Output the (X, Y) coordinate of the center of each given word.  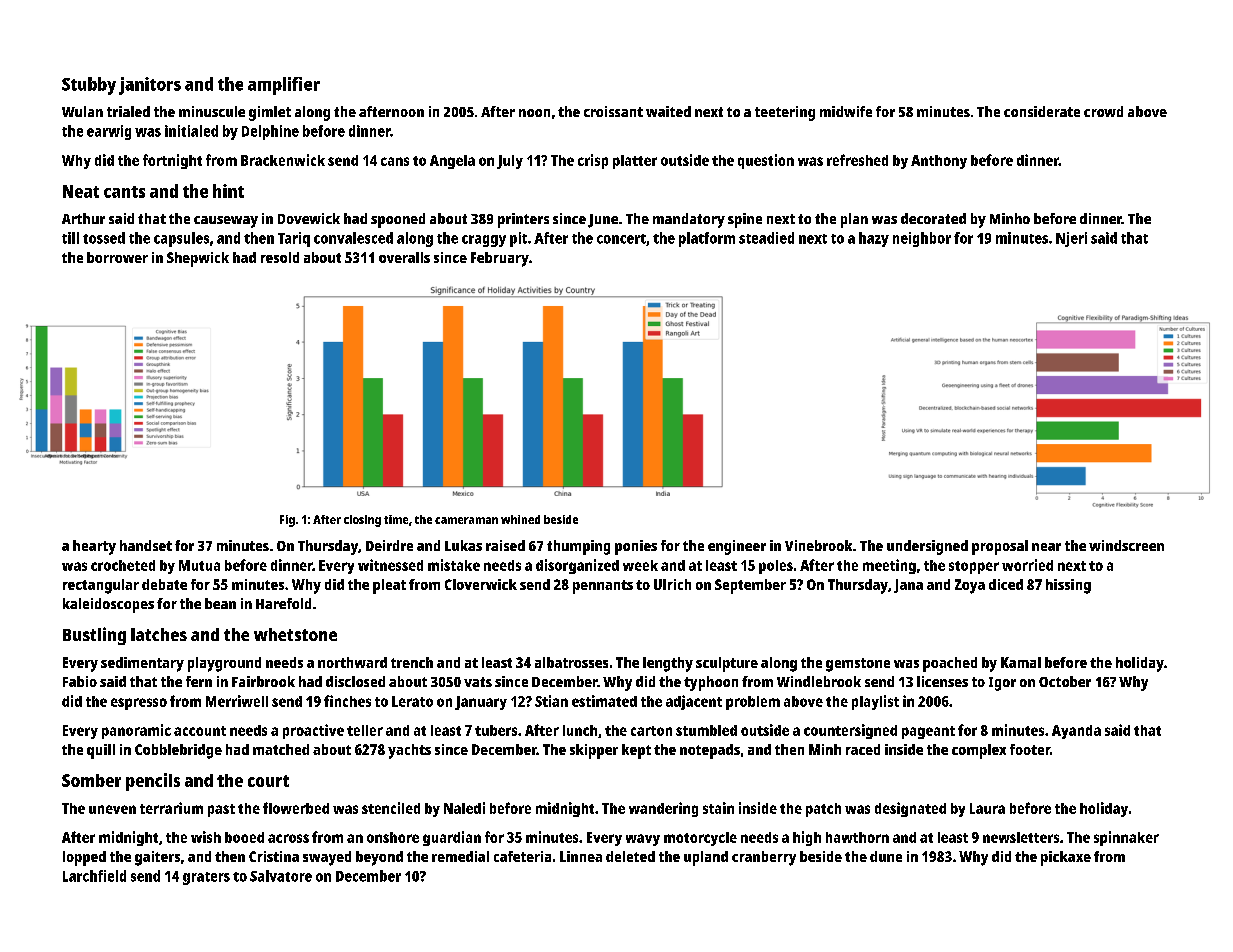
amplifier (284, 86)
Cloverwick (481, 584)
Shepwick (198, 259)
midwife (846, 111)
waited (668, 111)
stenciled (391, 808)
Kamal (1021, 662)
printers (523, 220)
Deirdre (389, 545)
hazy (874, 239)
